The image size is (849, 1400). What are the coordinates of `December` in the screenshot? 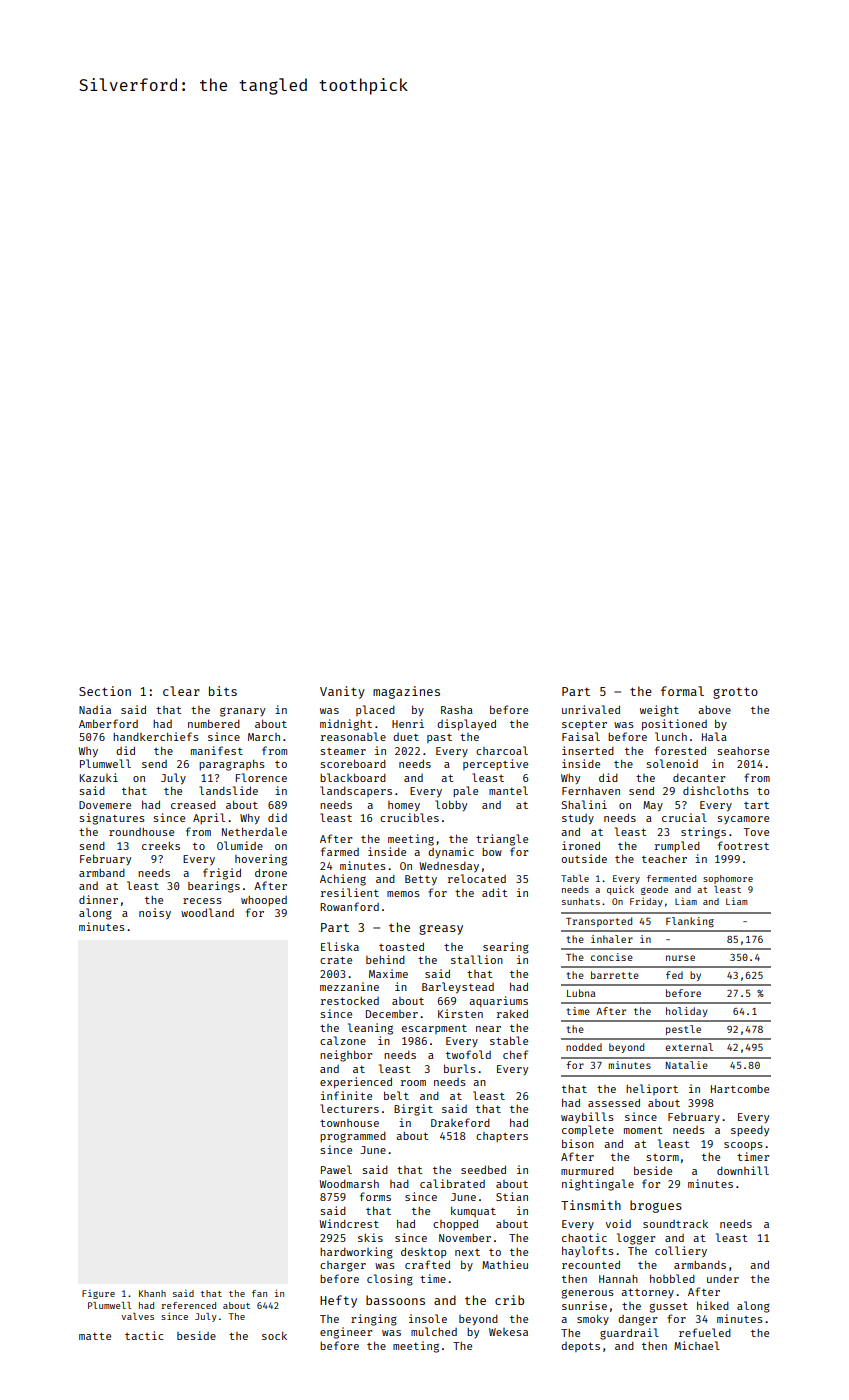 It's located at (392, 1014).
